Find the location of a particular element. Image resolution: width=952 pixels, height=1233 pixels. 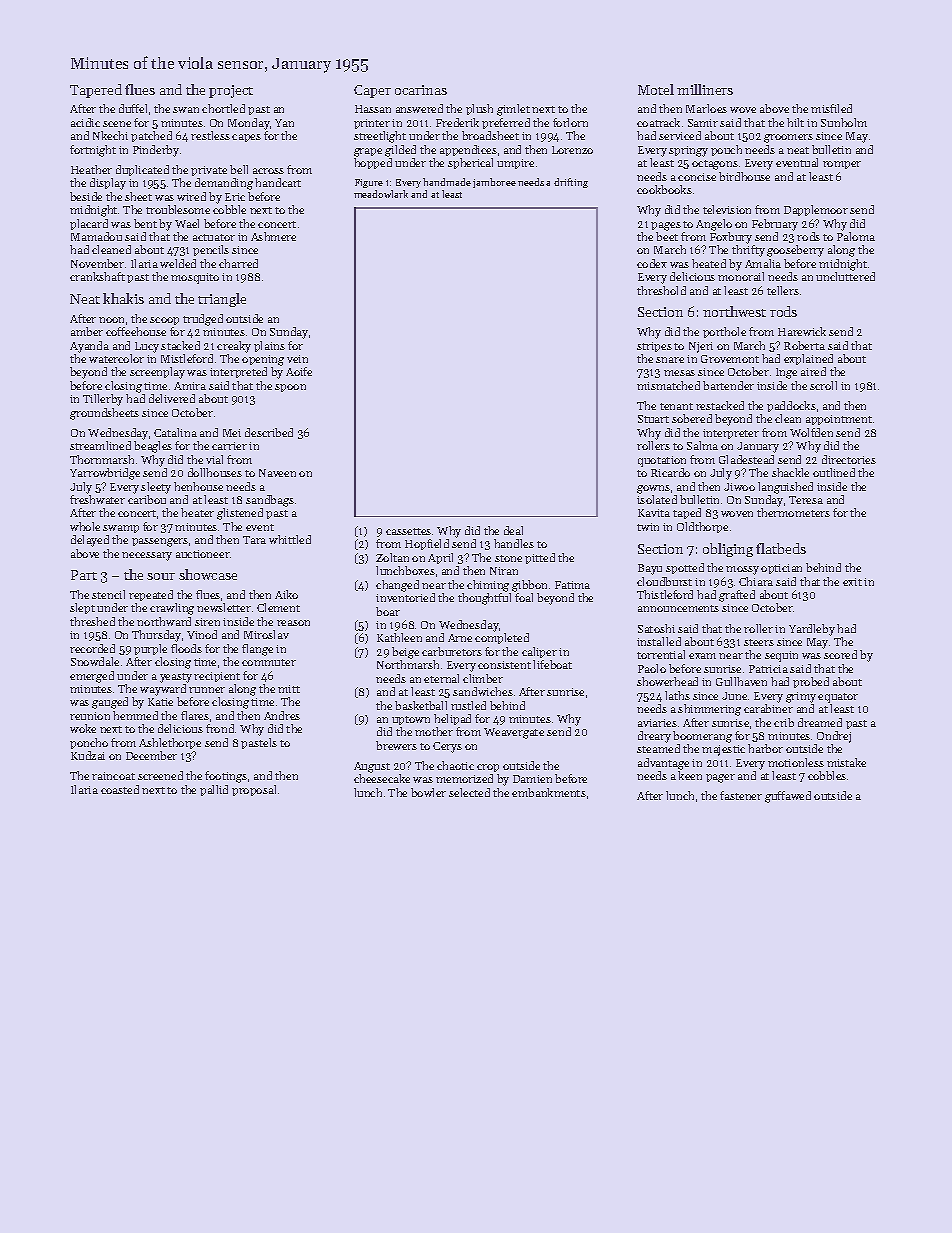

ocarinas is located at coordinates (421, 90).
